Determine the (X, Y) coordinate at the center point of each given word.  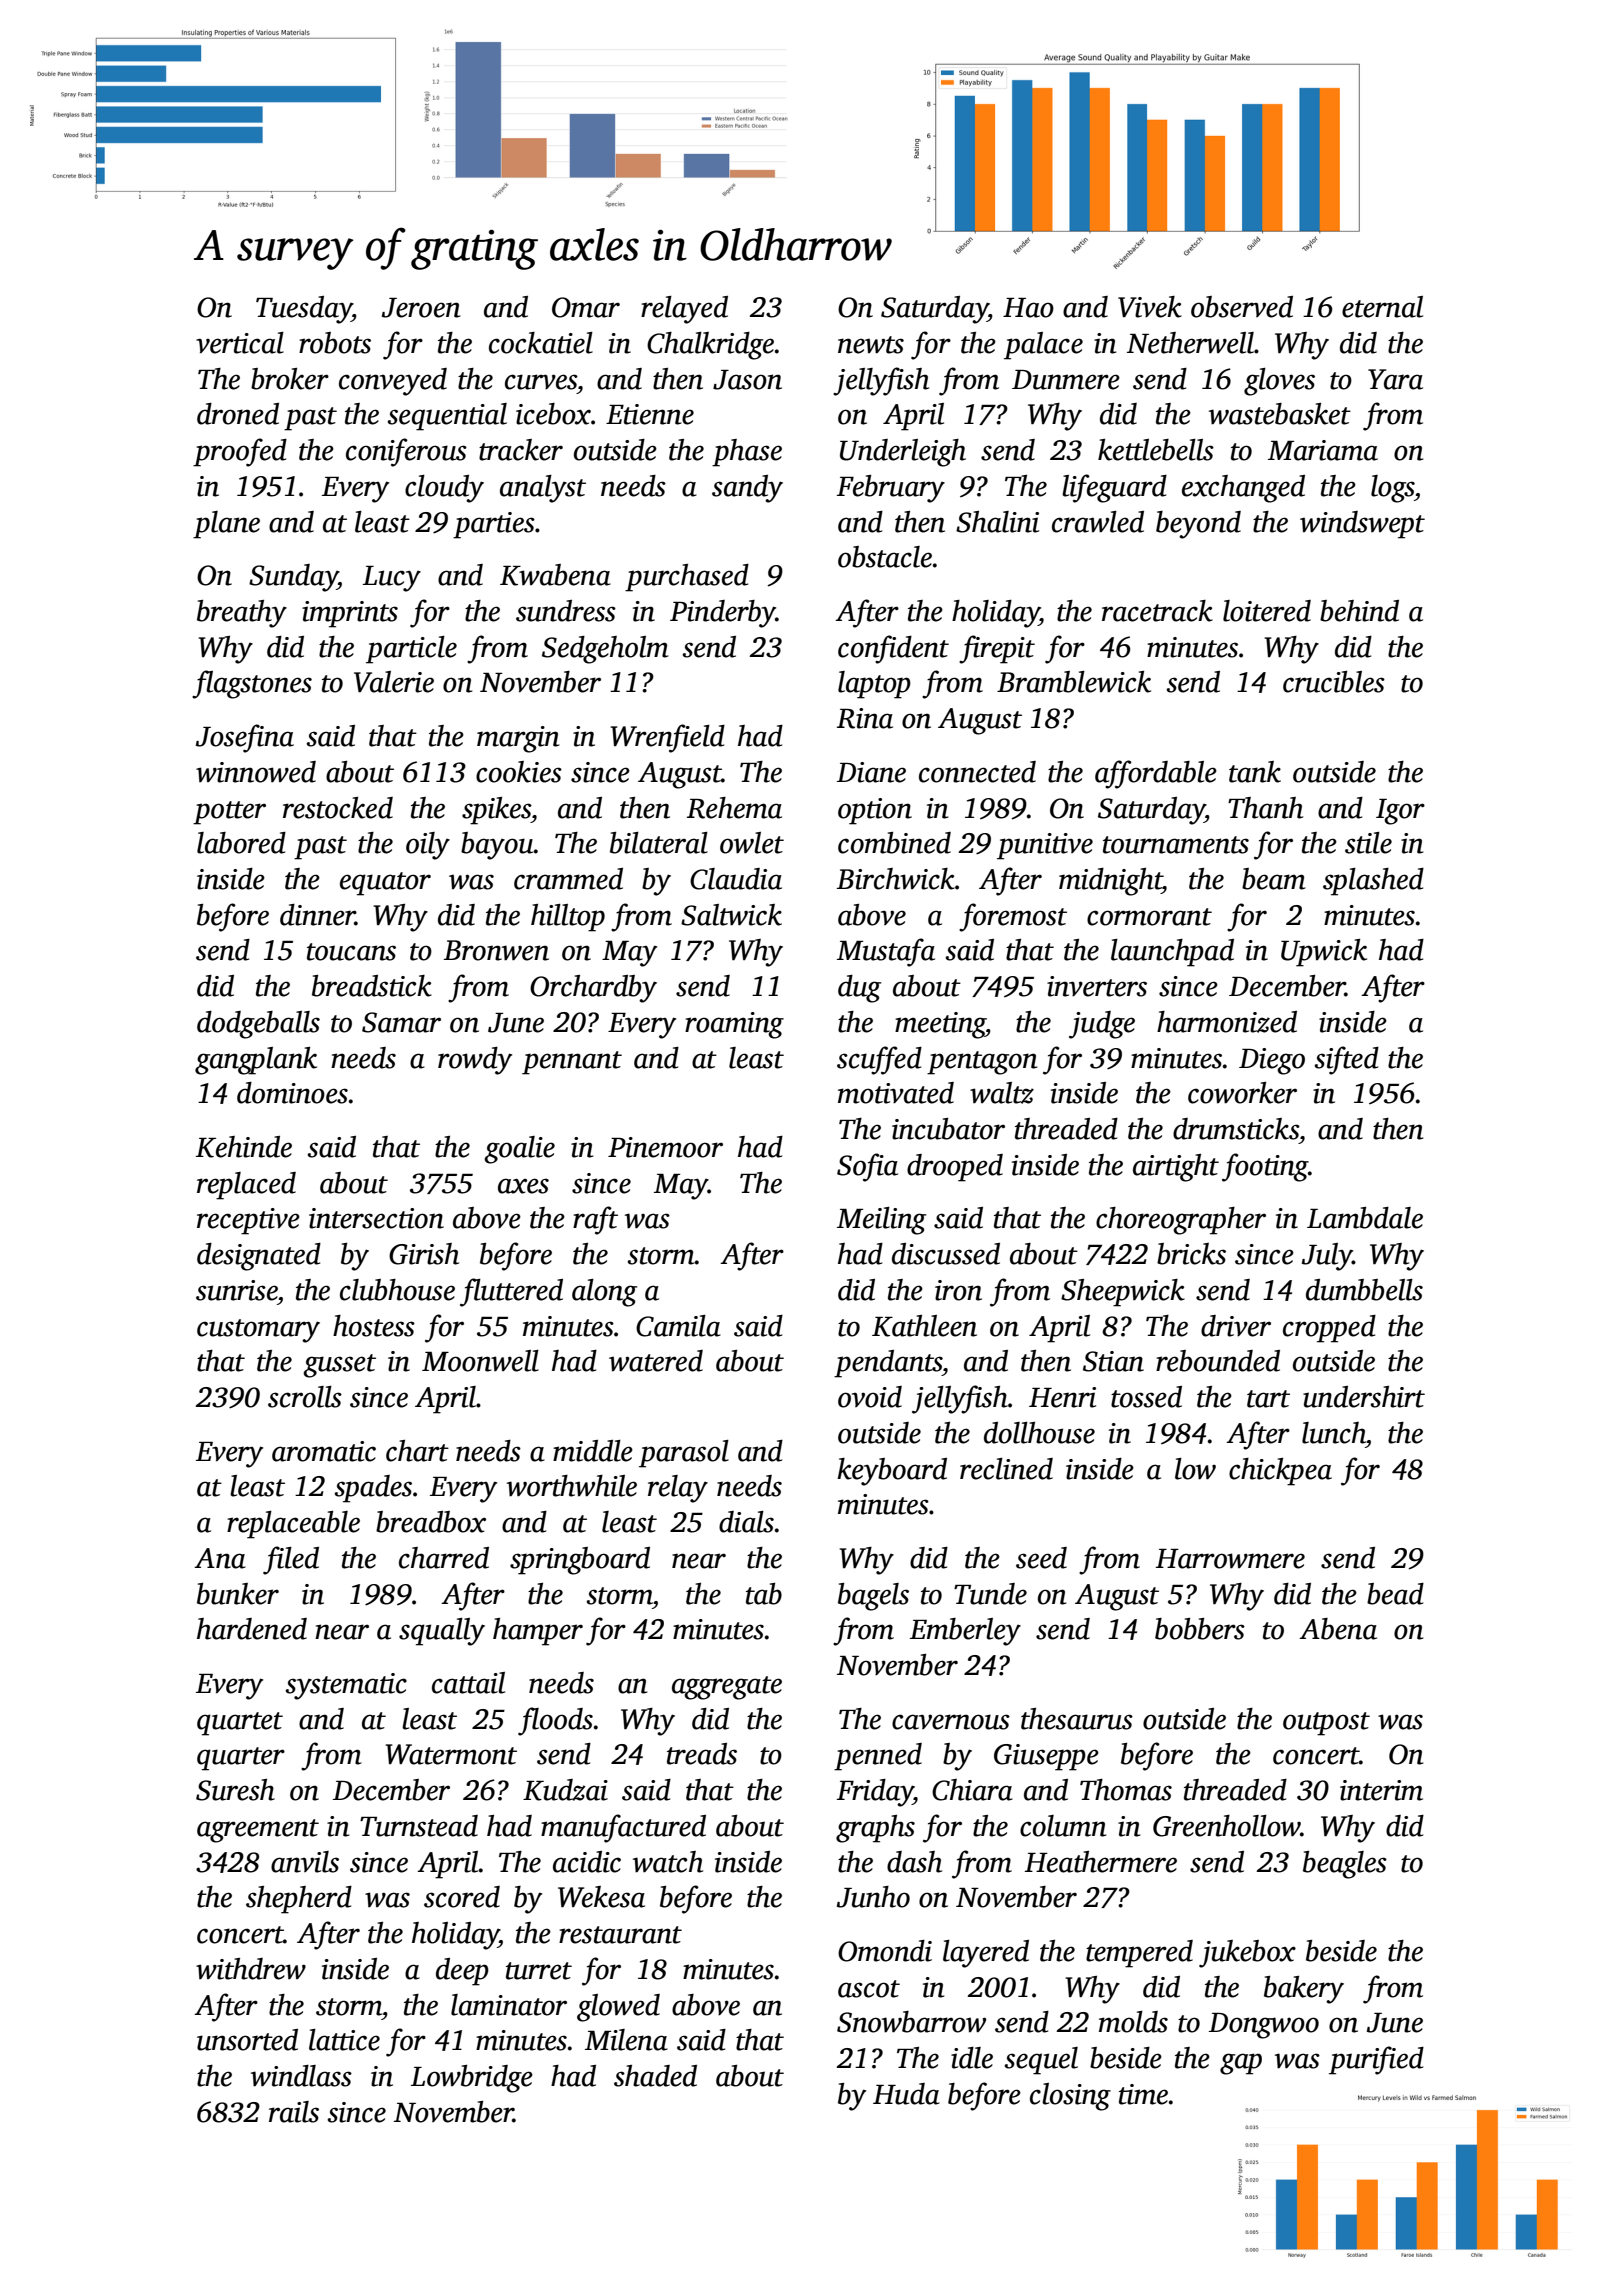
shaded (655, 2076)
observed (1242, 307)
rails (294, 2112)
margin (518, 739)
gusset (339, 1366)
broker (290, 379)
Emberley (965, 1632)
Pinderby (723, 614)
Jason (747, 380)
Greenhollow (1227, 1826)
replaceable (293, 1525)
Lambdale (1365, 1218)
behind (1359, 611)
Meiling (881, 1221)
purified (1376, 2060)
